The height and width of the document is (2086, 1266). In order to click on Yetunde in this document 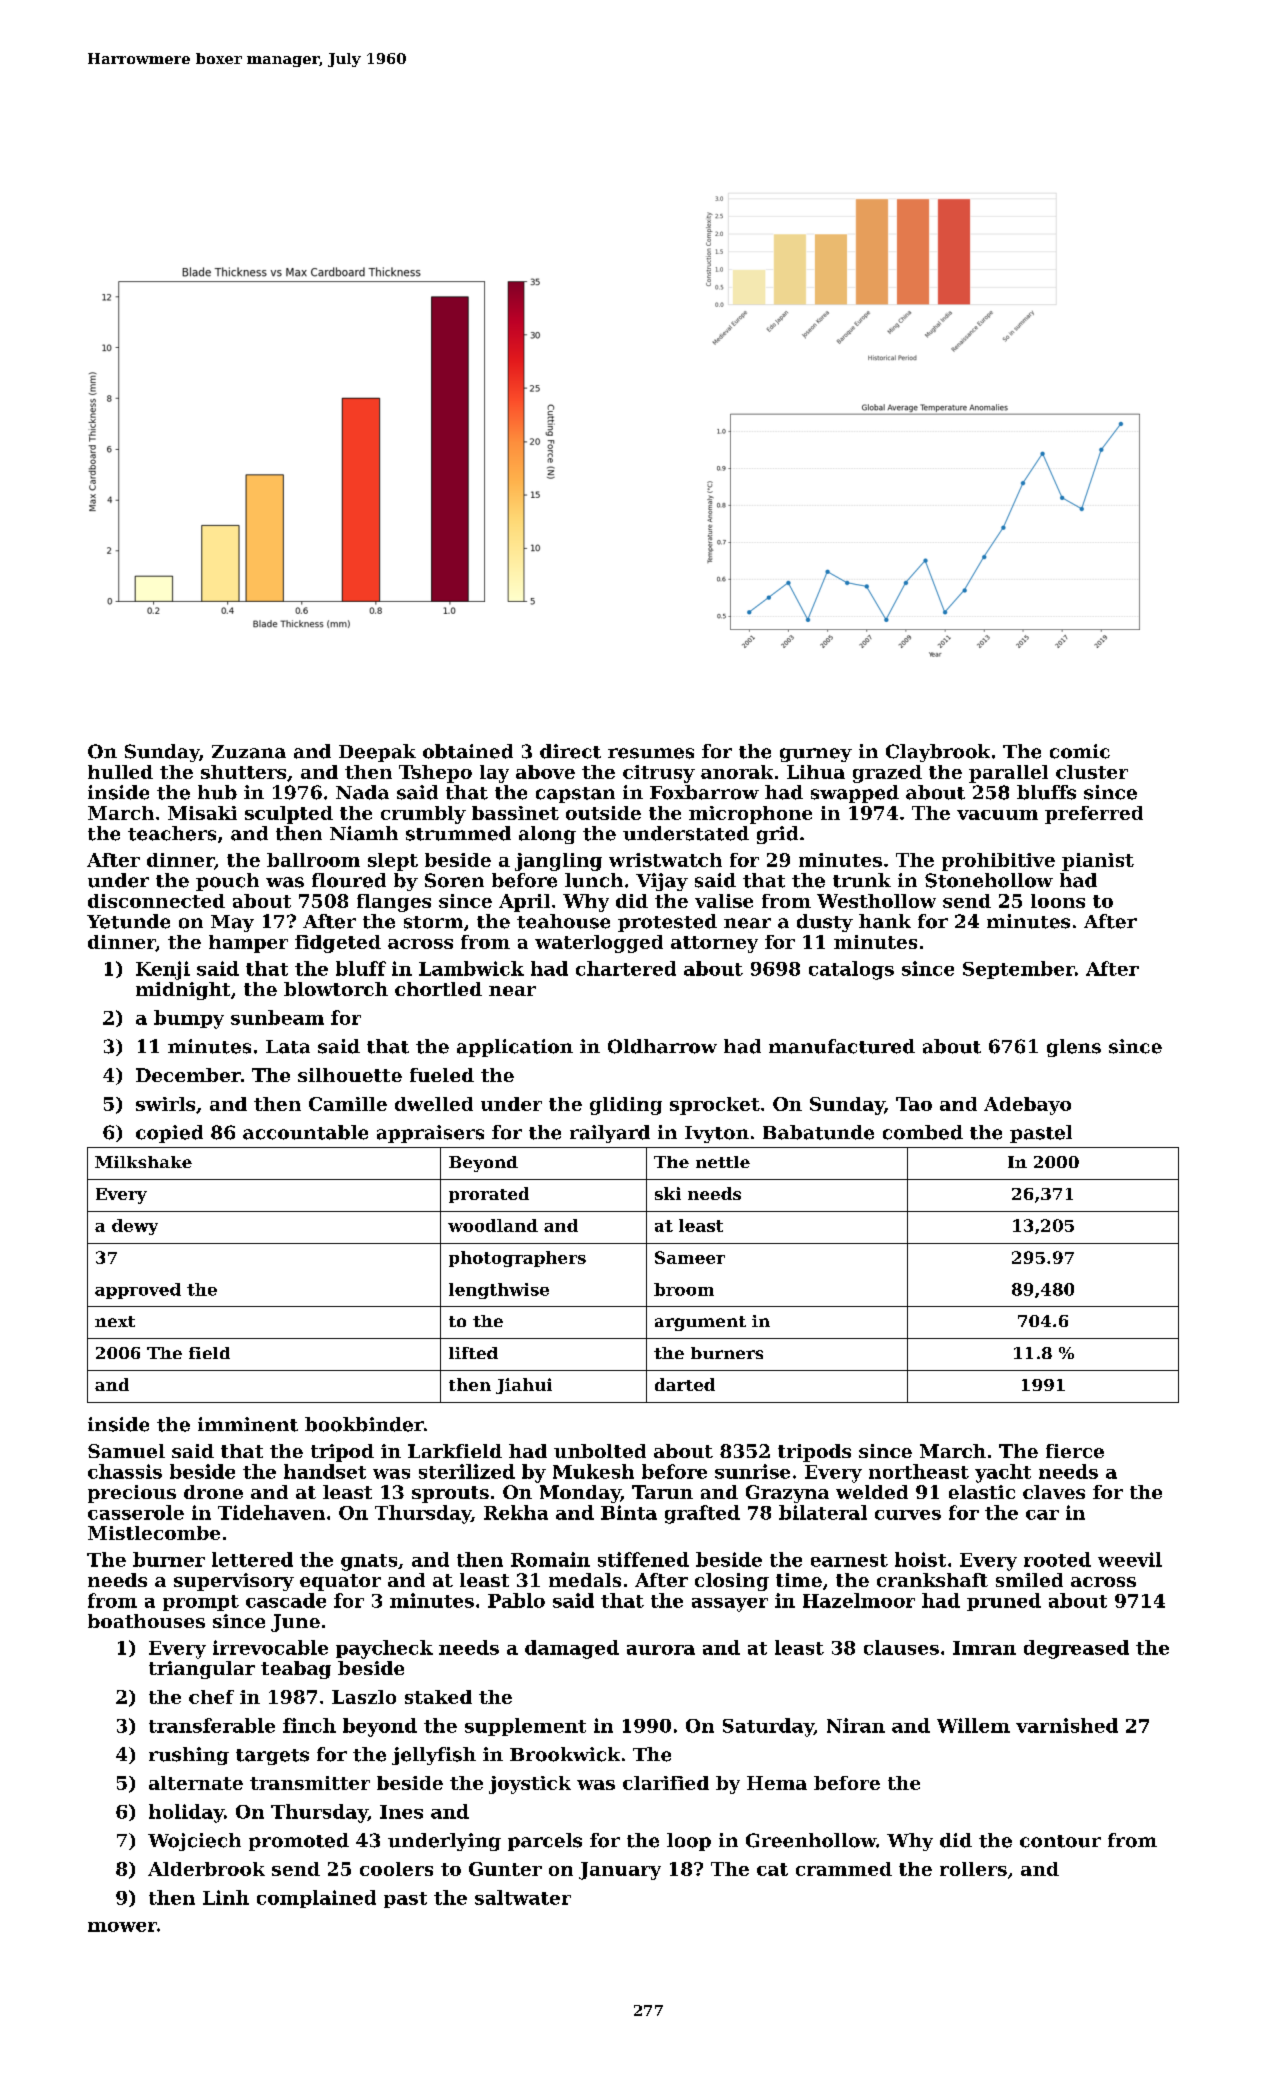, I will do `click(128, 921)`.
